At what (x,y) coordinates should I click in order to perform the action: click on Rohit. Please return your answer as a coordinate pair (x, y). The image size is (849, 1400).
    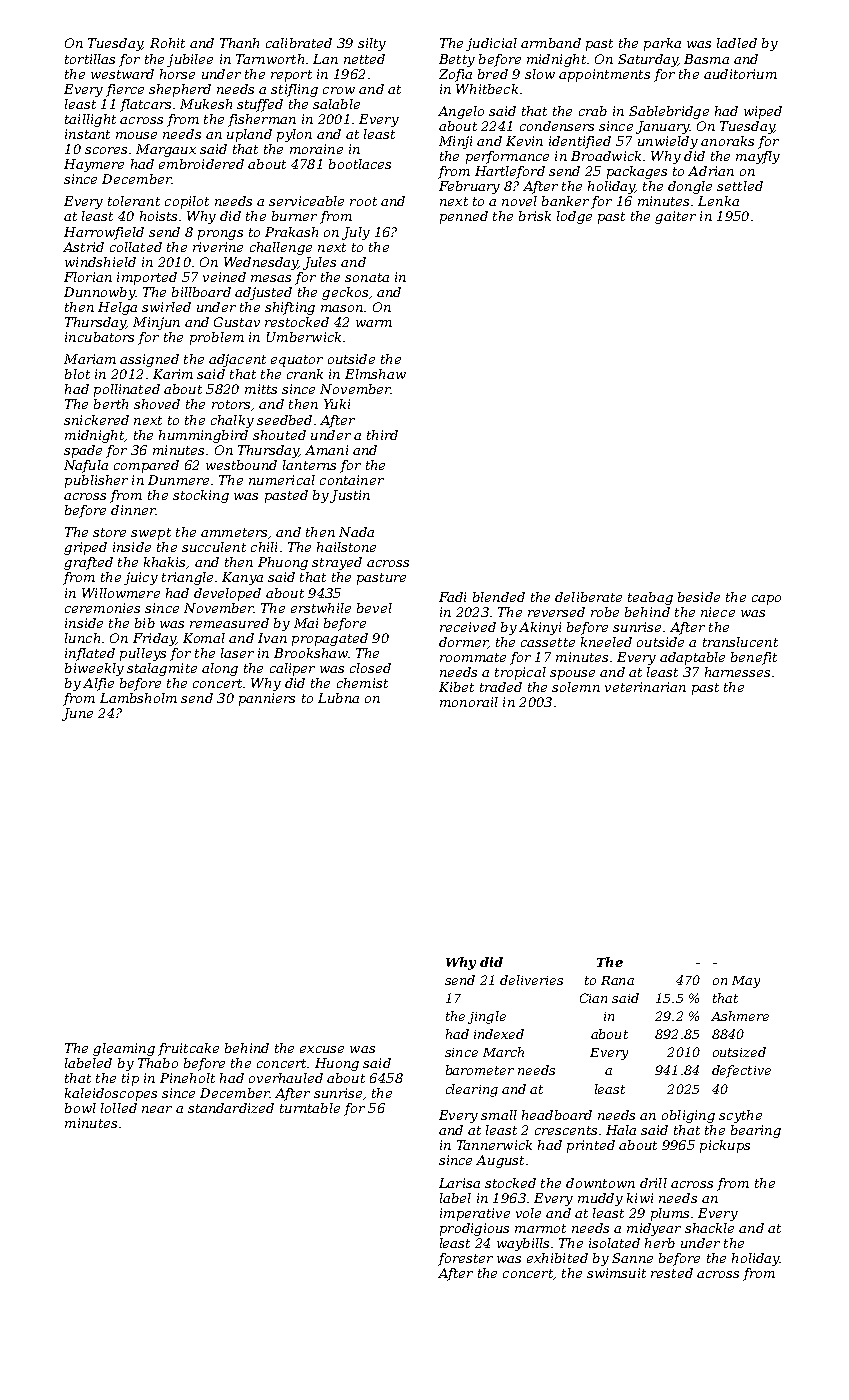
    Looking at the image, I should click on (167, 43).
